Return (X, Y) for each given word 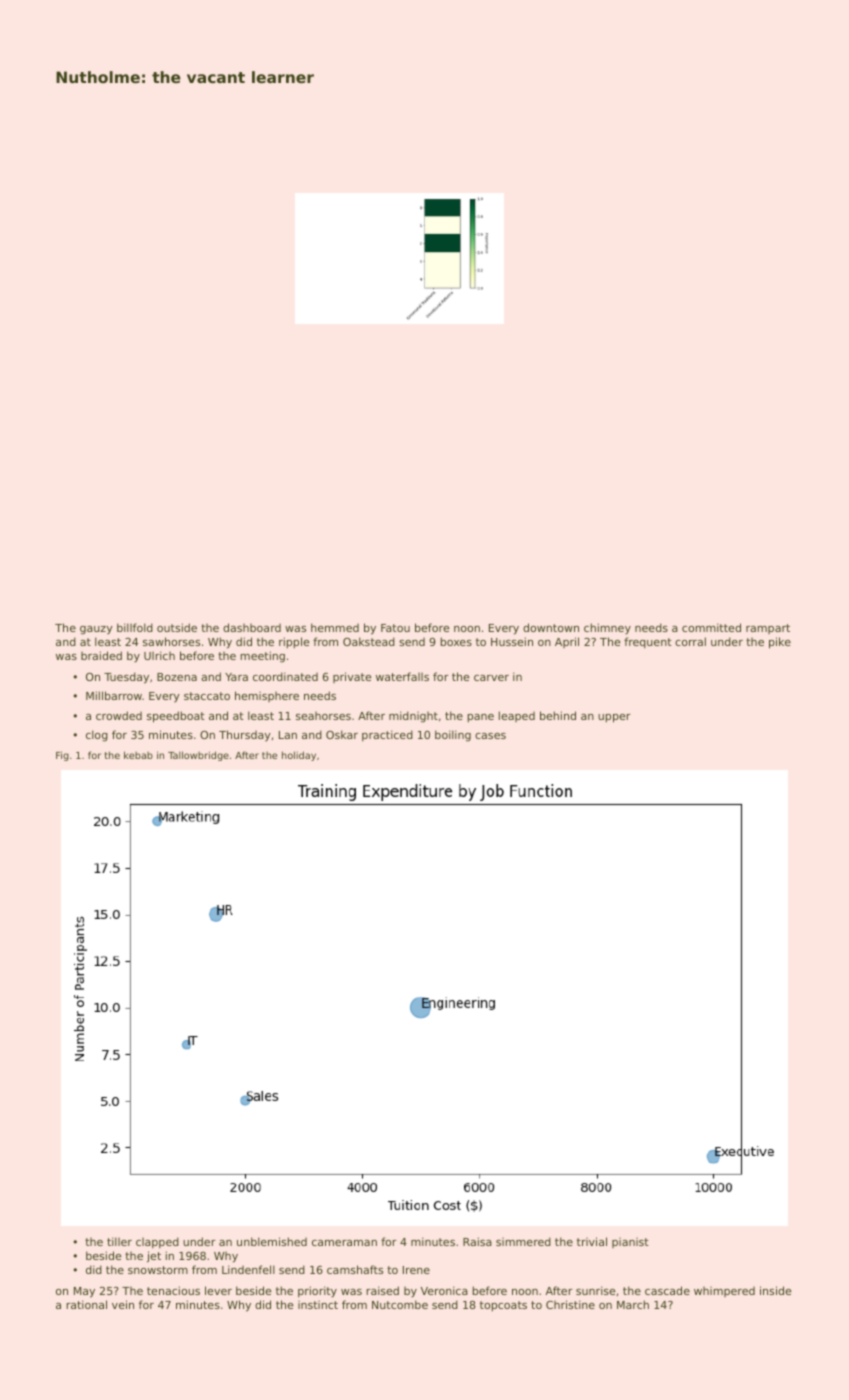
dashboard (252, 627)
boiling (453, 736)
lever (218, 1290)
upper (614, 718)
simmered (523, 1241)
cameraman (344, 1243)
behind (558, 715)
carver (491, 678)
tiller (119, 1241)
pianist (630, 1243)
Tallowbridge (198, 756)
